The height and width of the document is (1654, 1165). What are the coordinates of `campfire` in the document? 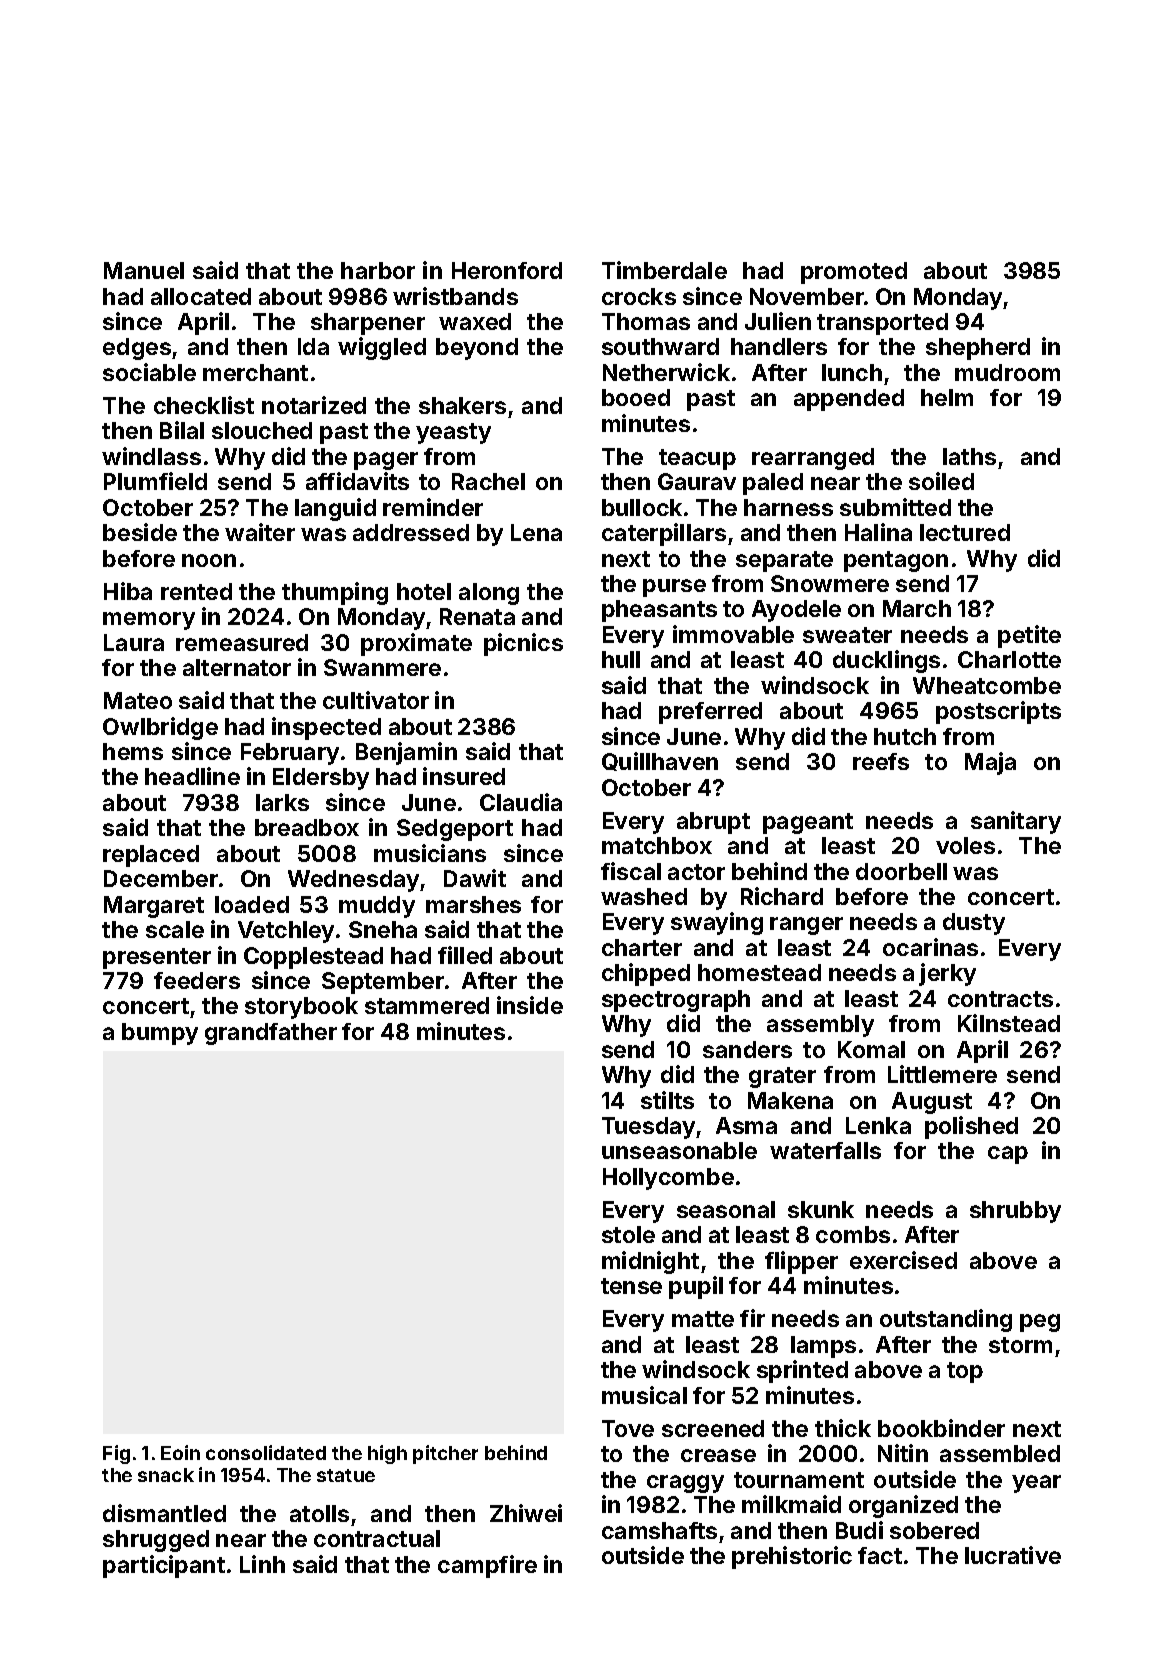 It's located at (487, 1566).
